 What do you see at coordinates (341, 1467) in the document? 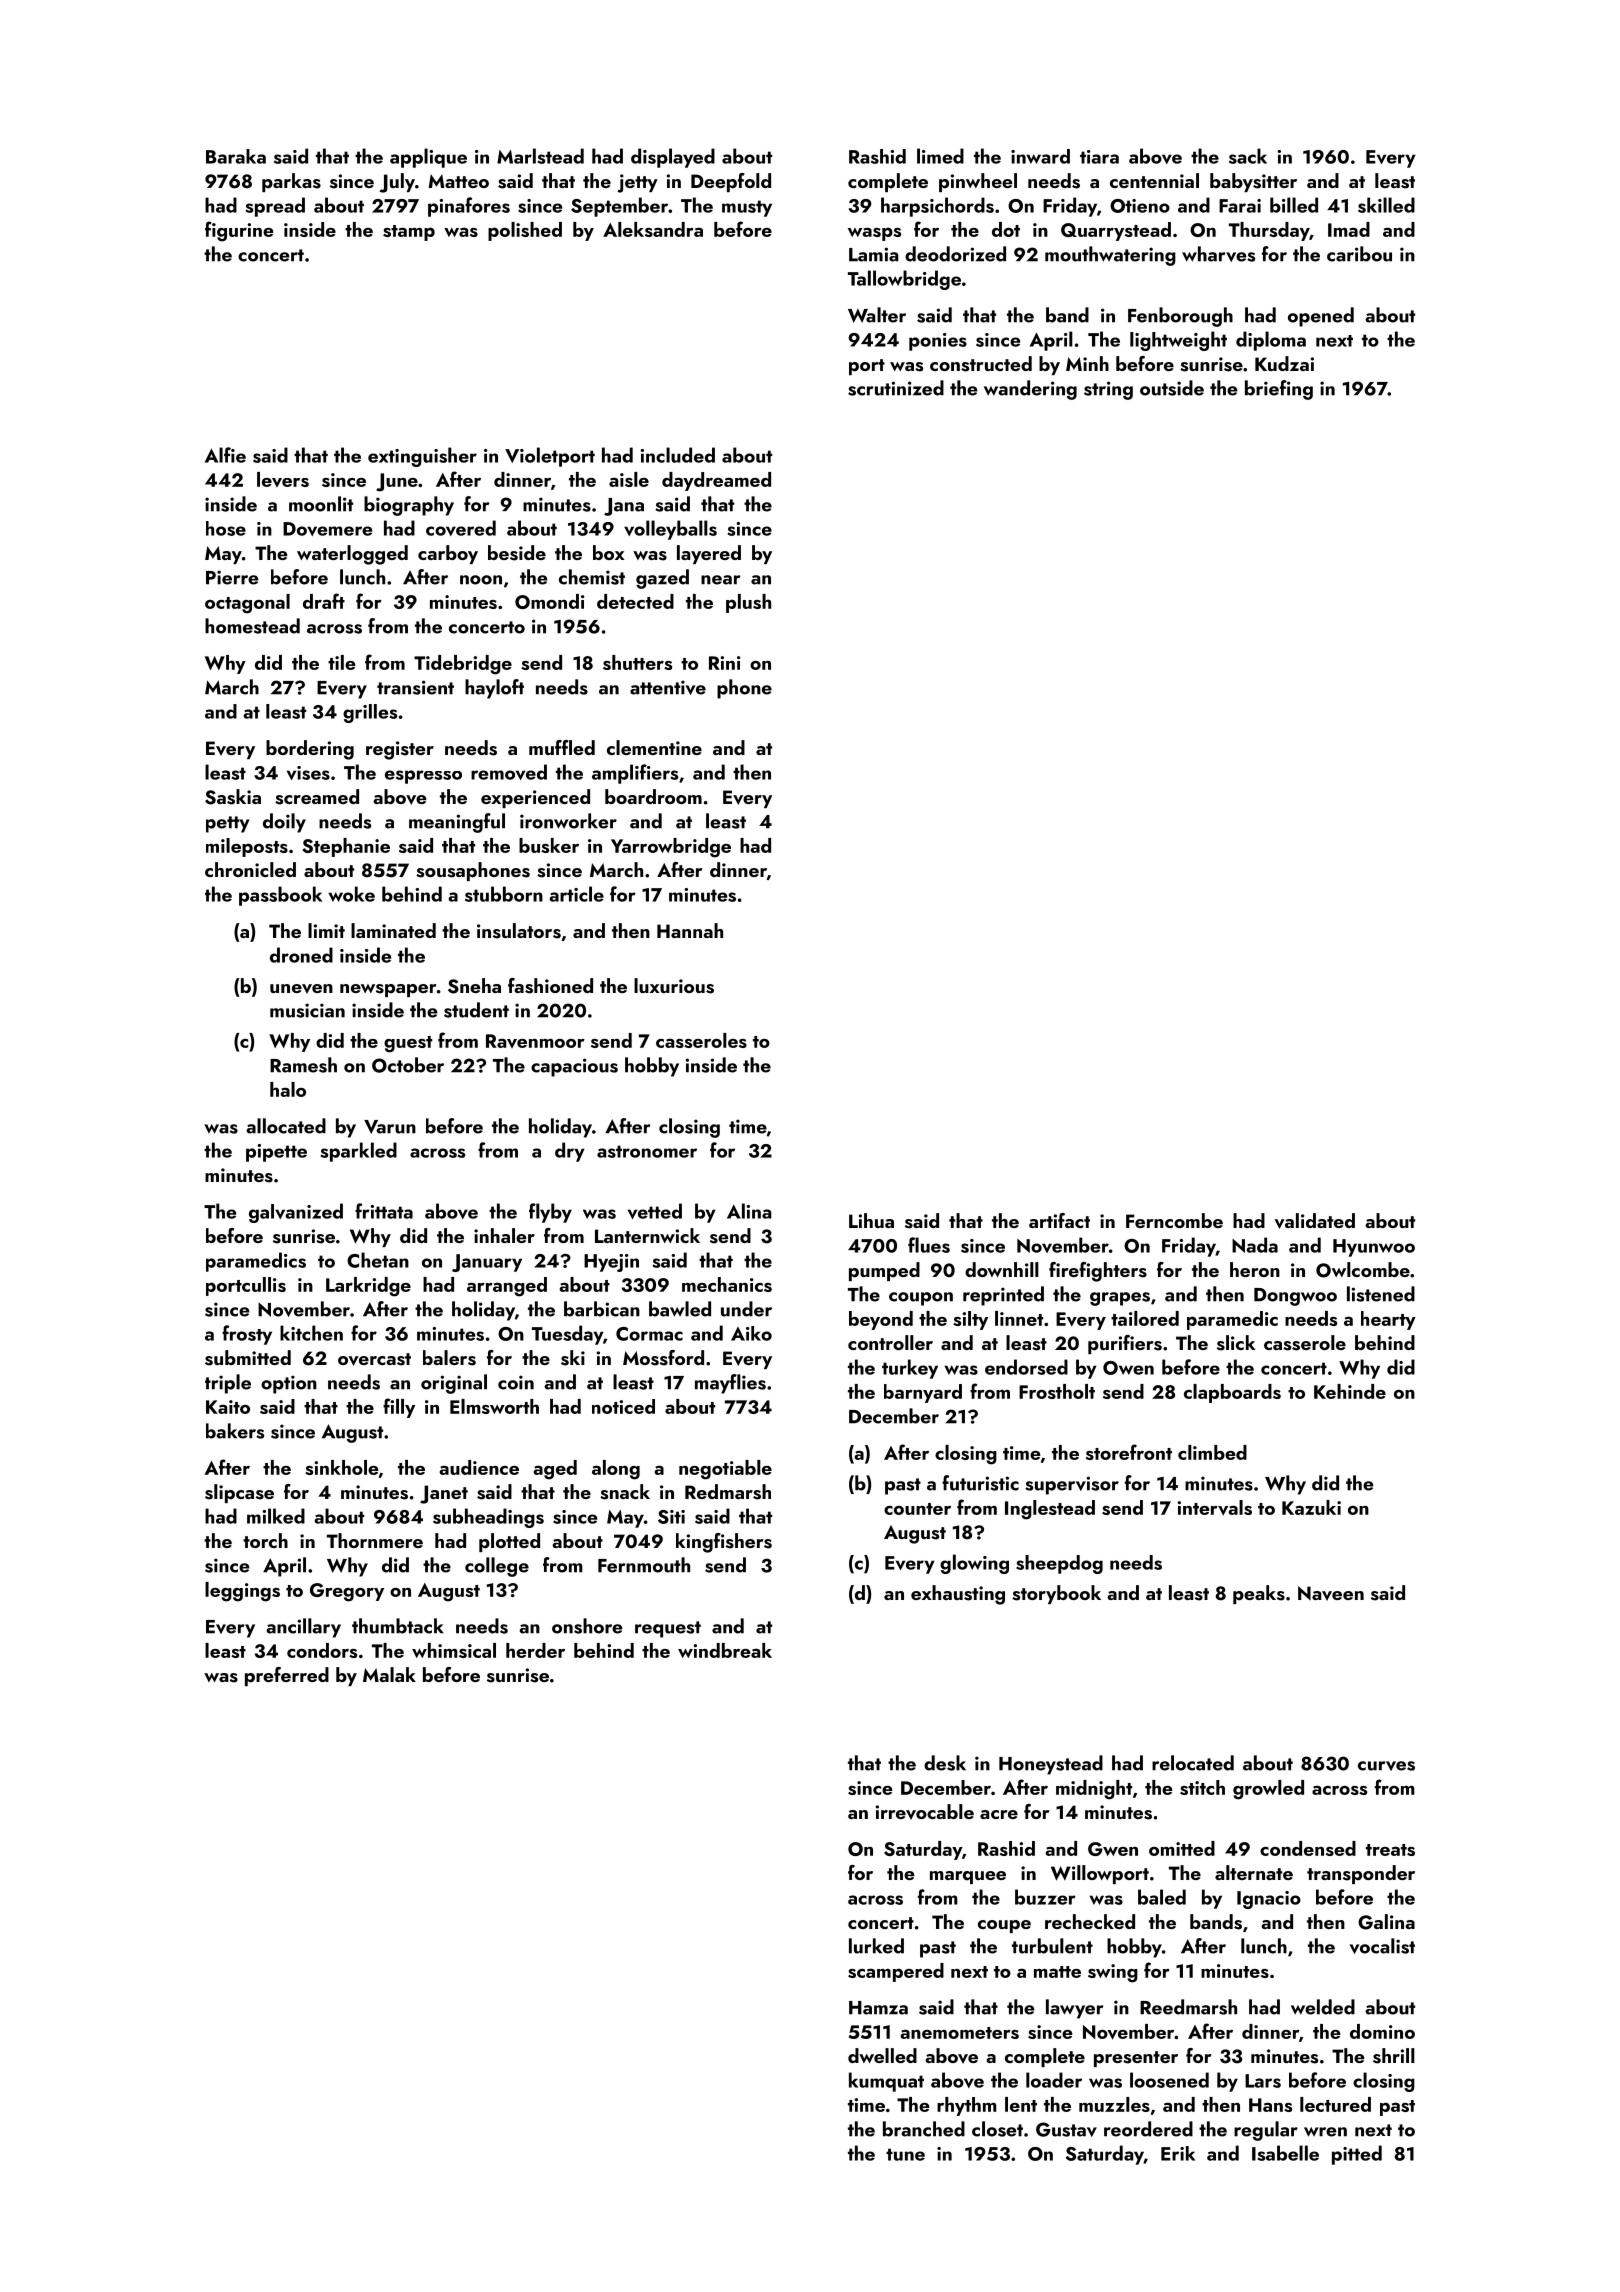
I see `sinkhole` at bounding box center [341, 1467].
